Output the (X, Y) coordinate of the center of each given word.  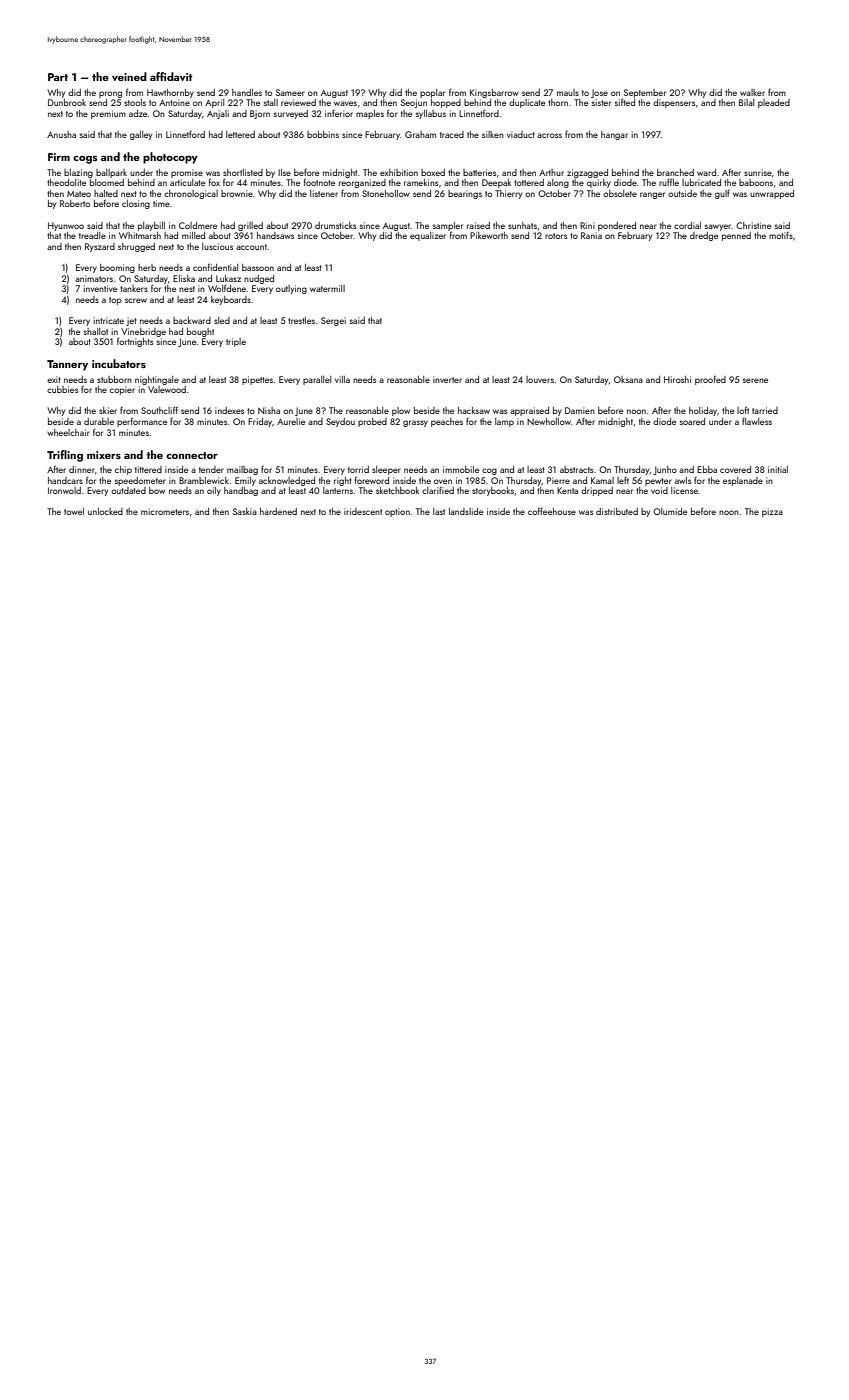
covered (735, 469)
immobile (461, 469)
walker (752, 92)
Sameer (290, 92)
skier (108, 410)
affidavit (171, 76)
